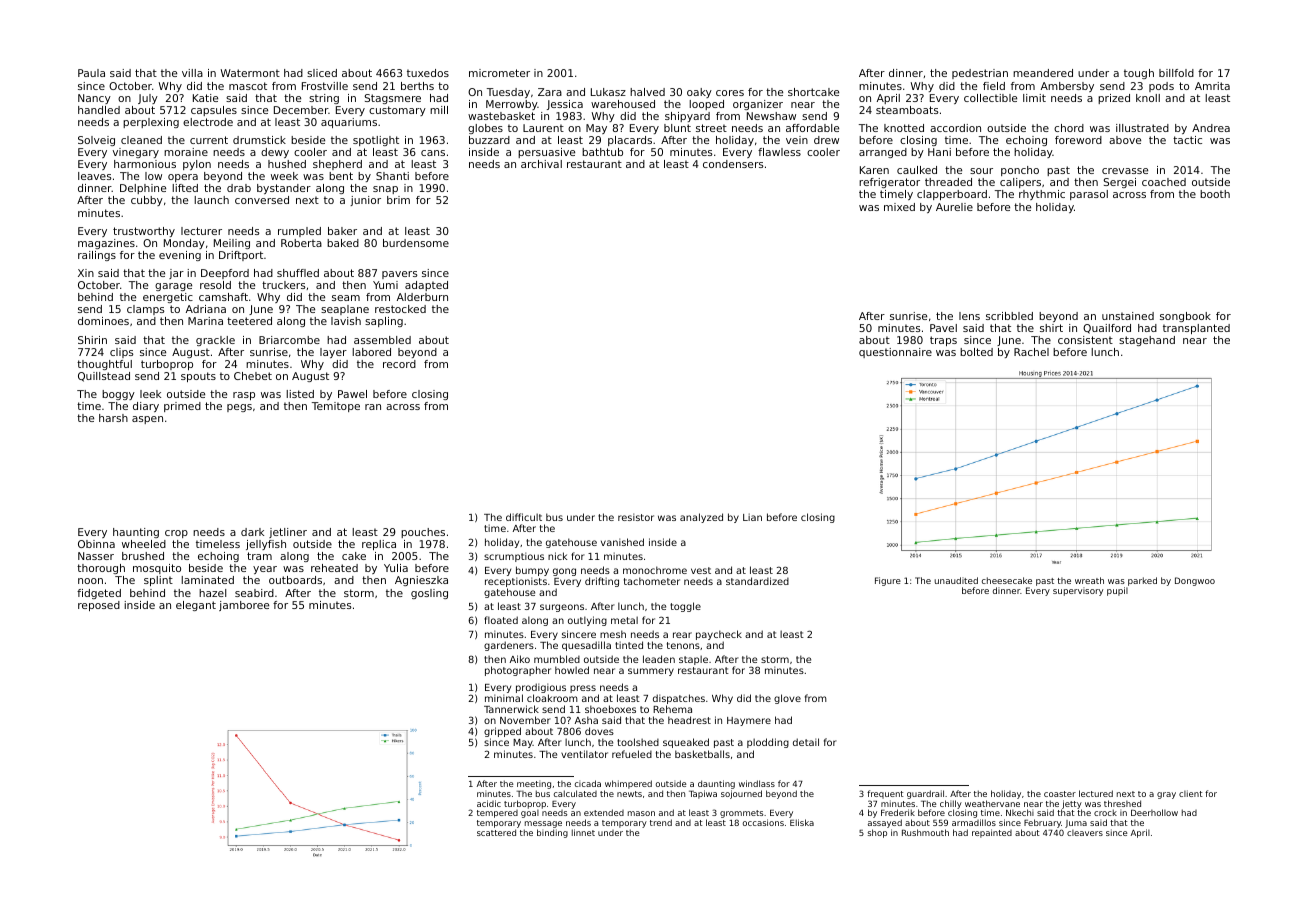  Describe the element at coordinates (1164, 182) in the page. I see `coached` at that location.
